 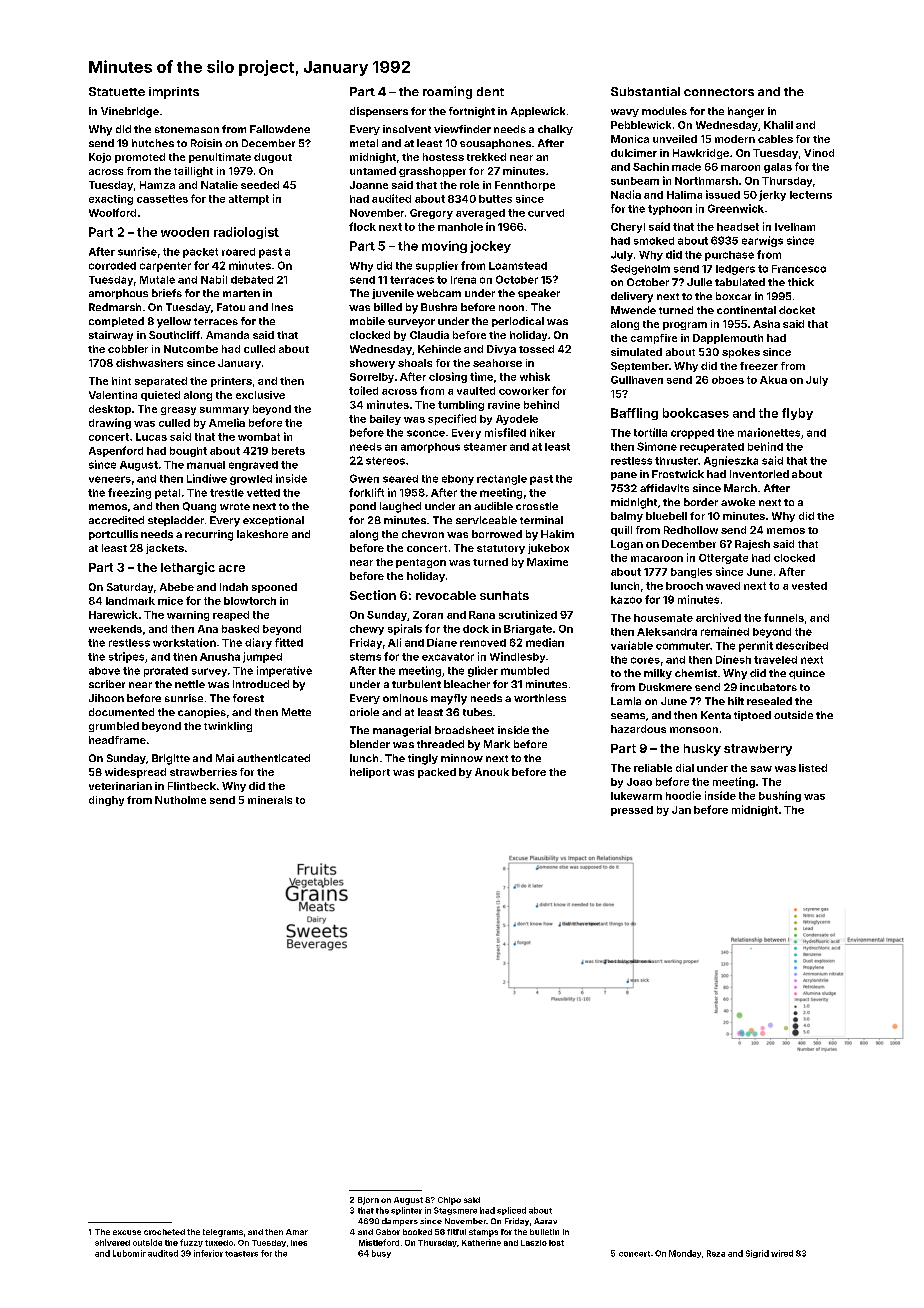 I want to click on jackets, so click(x=165, y=549).
